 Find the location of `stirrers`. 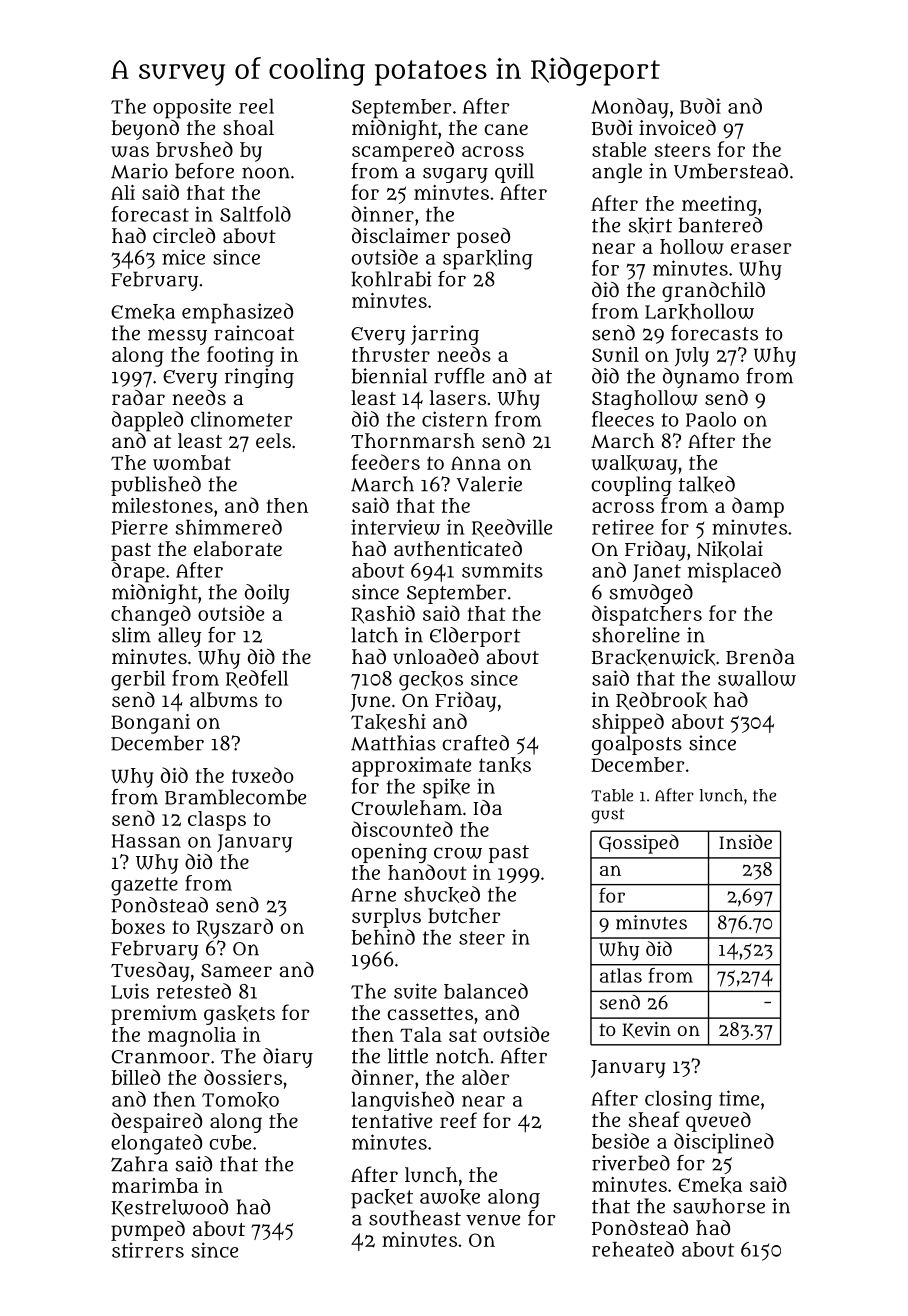

stirrers is located at coordinates (148, 1250).
